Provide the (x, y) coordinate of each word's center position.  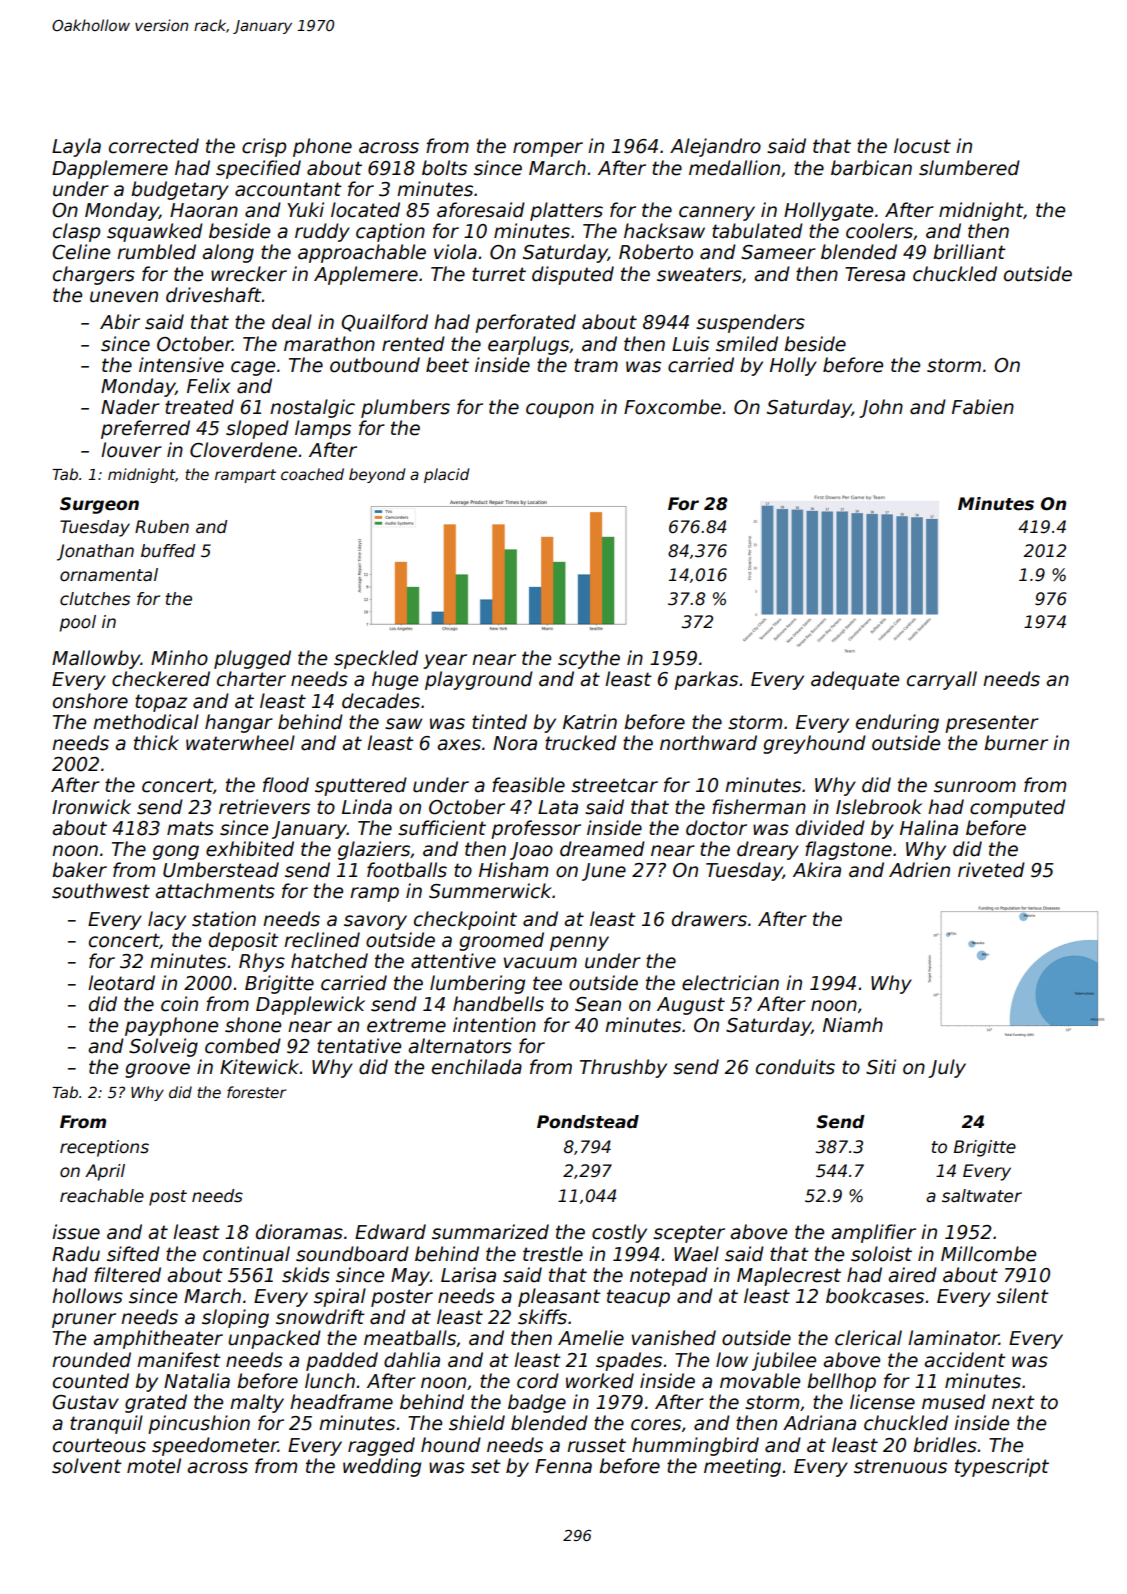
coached (312, 474)
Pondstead (588, 1122)
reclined (322, 940)
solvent (87, 1466)
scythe (589, 659)
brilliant (969, 252)
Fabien (983, 407)
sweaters (699, 274)
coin (179, 1004)
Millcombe (988, 1254)
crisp (264, 147)
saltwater (982, 1196)
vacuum (540, 963)
